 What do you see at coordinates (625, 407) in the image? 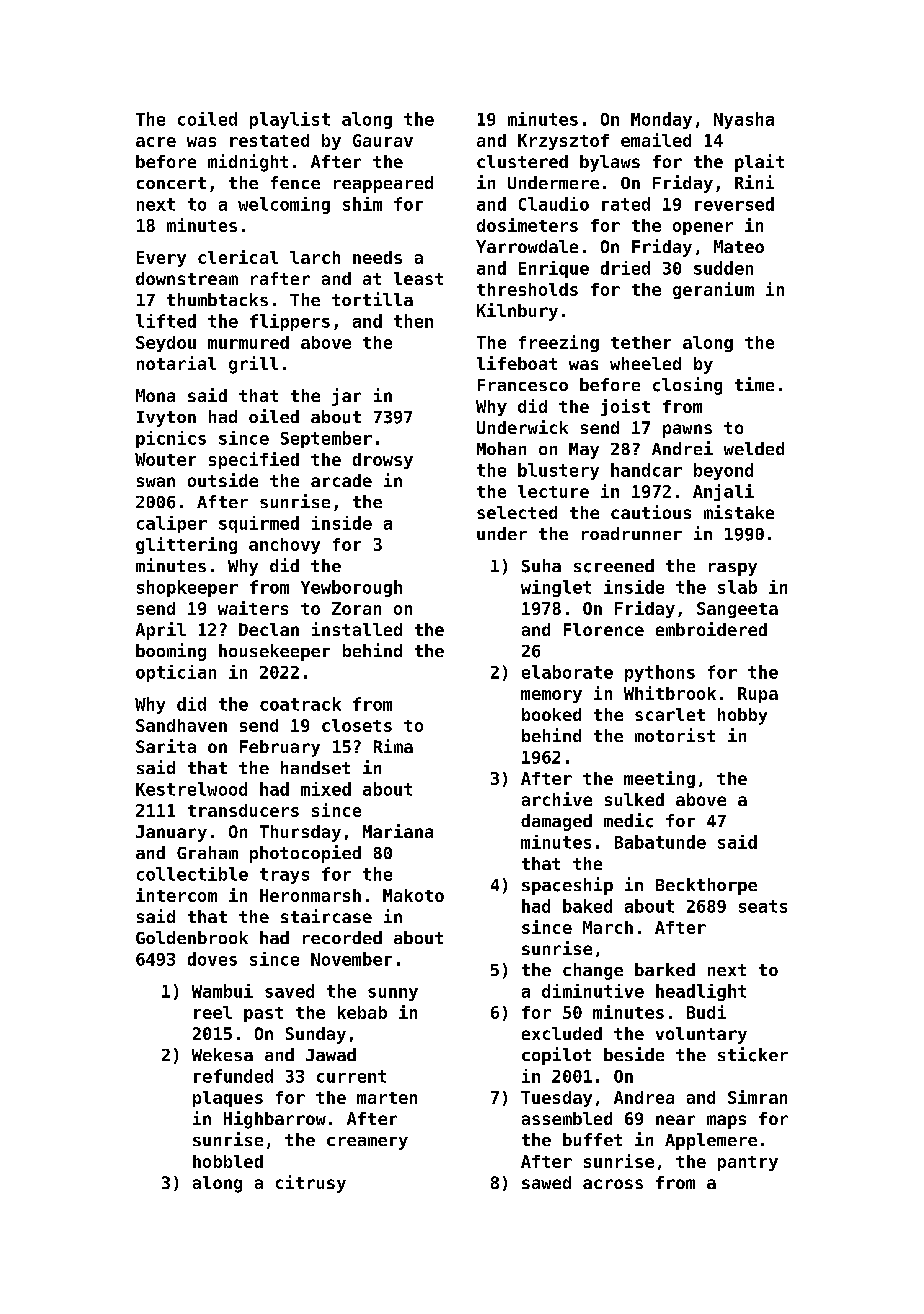
I see `joist` at bounding box center [625, 407].
